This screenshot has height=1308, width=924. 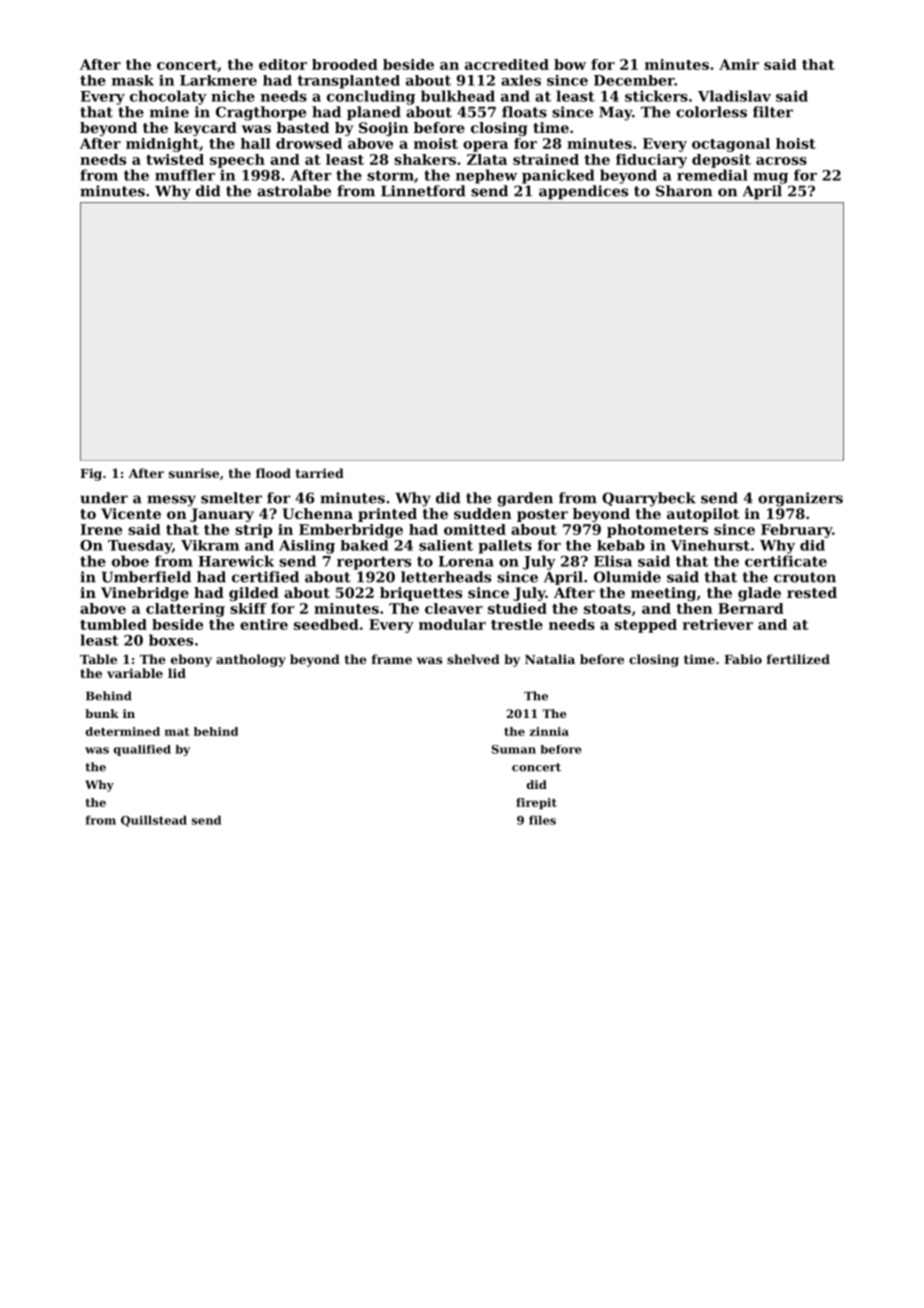 I want to click on anthology, so click(x=251, y=660).
